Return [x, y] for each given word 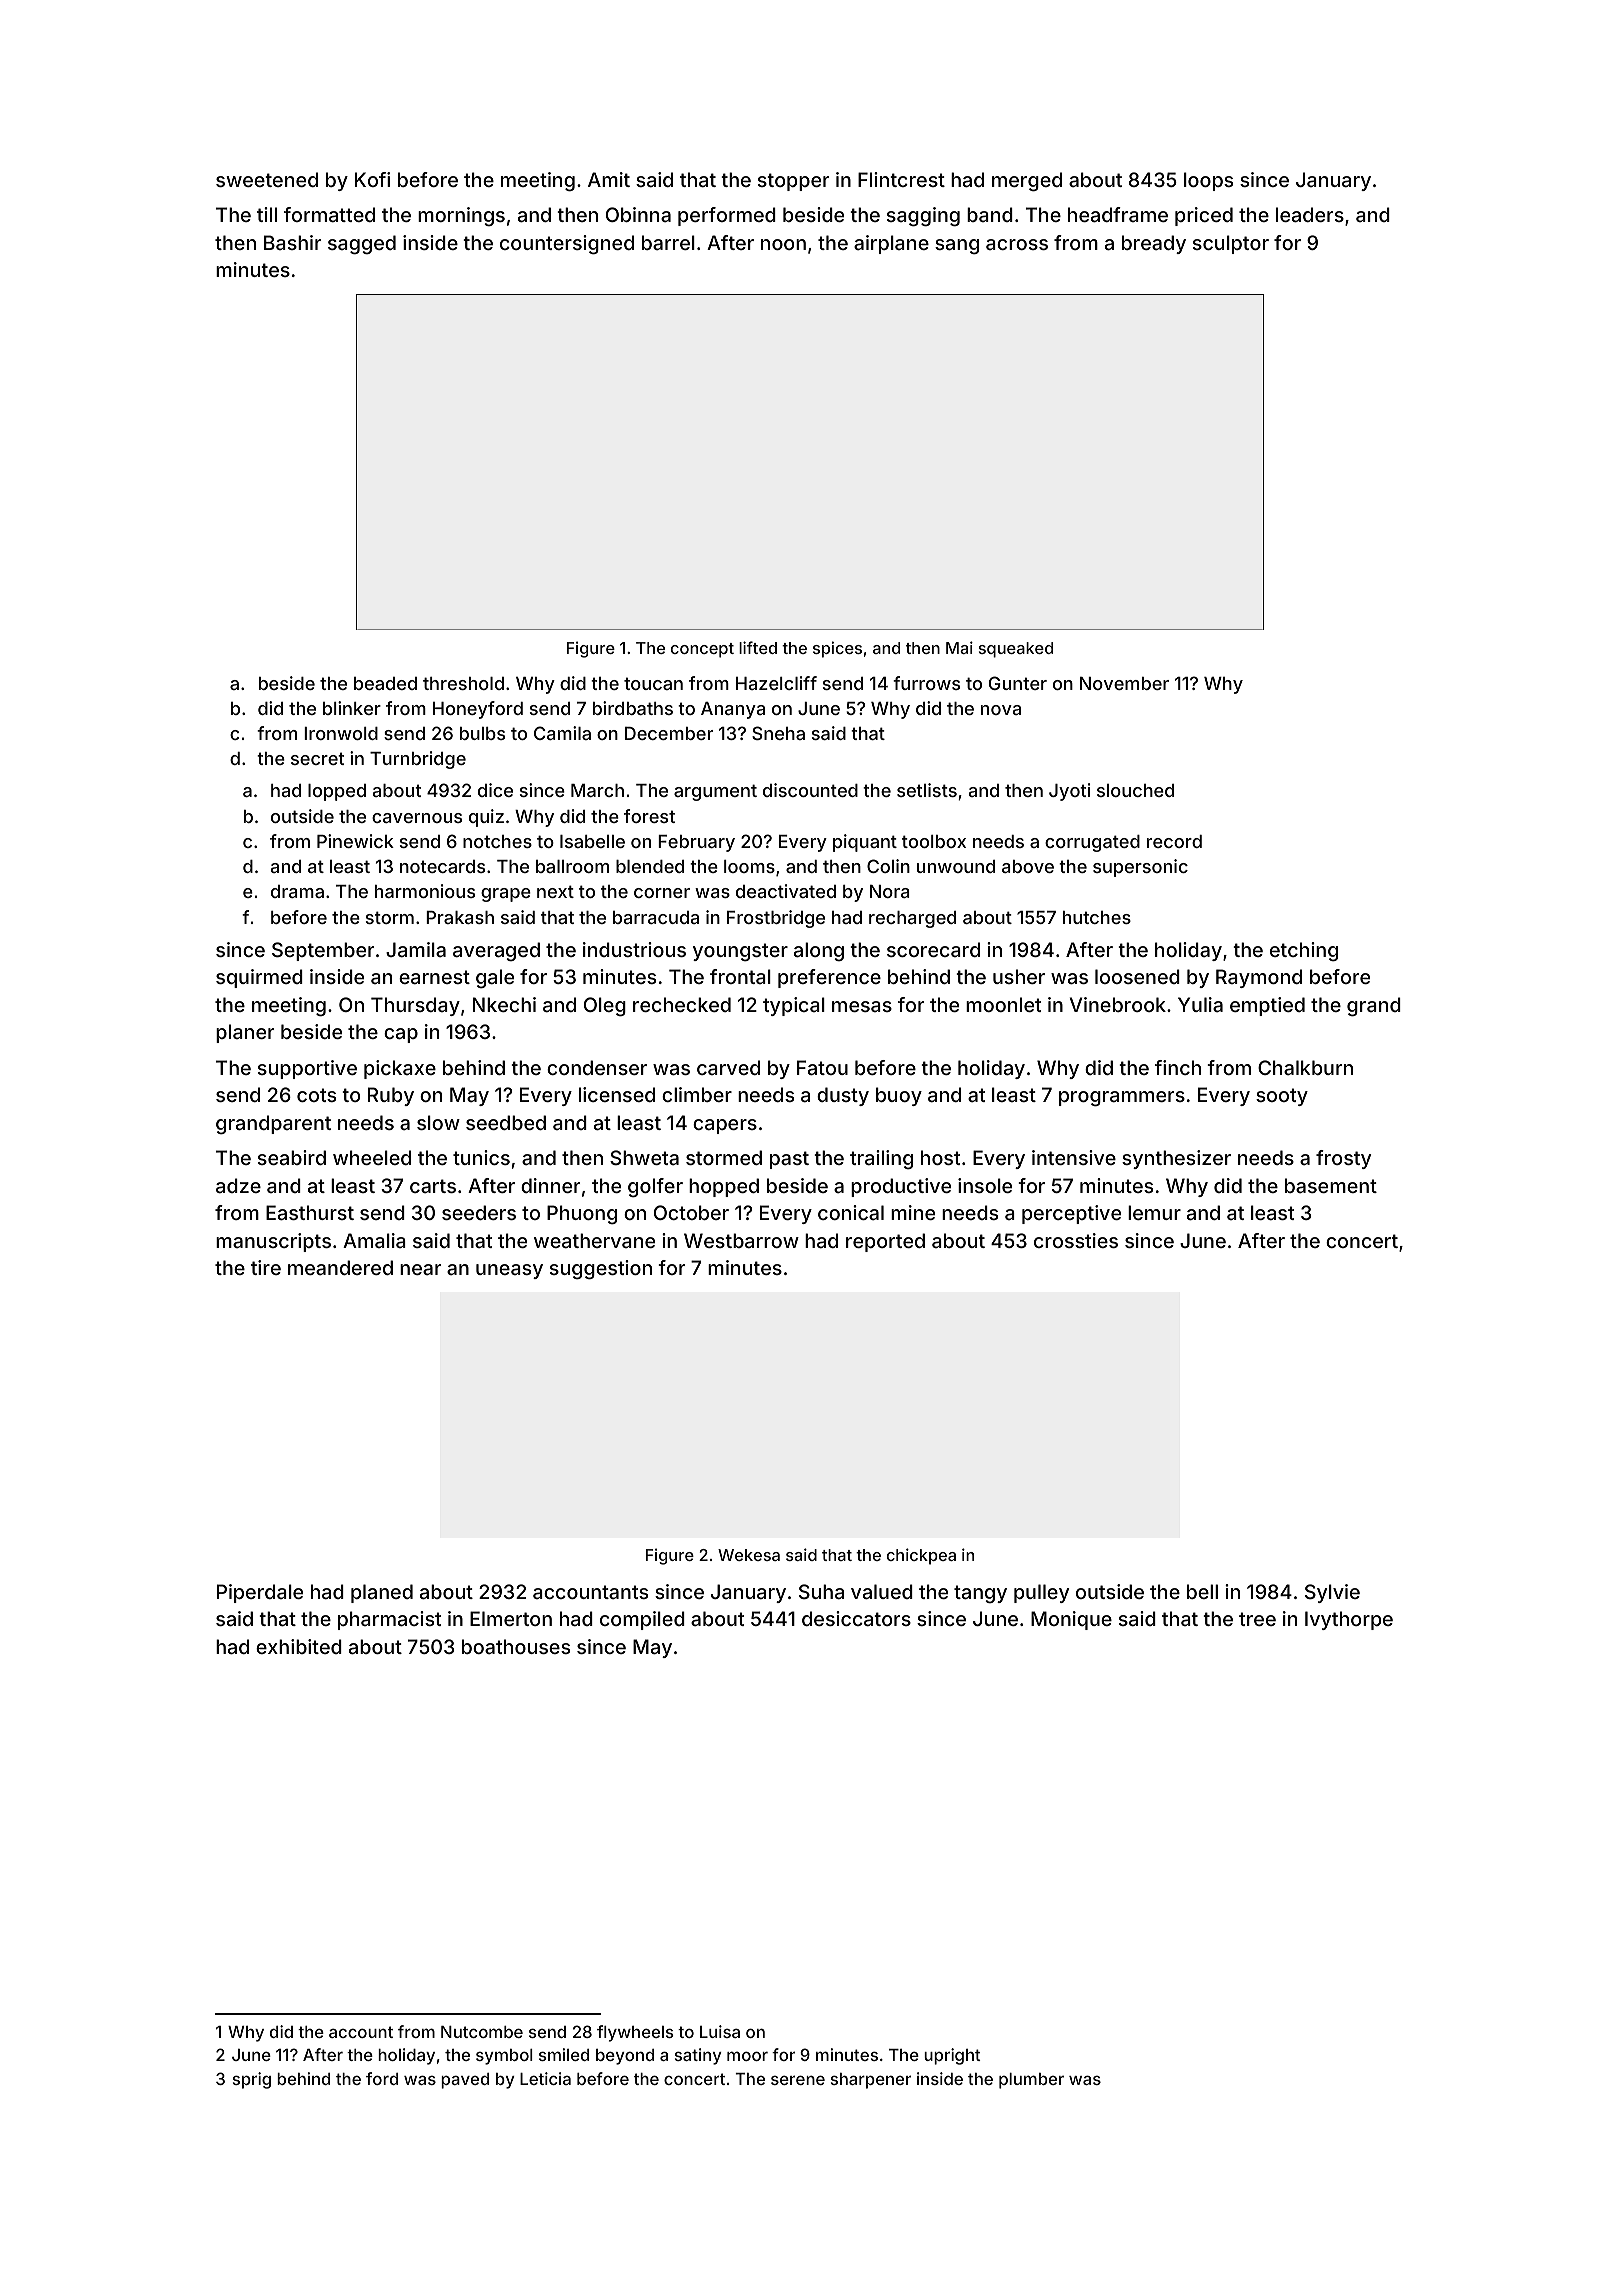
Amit [609, 179]
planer [245, 1033]
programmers [1122, 1098]
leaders [1310, 214]
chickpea [921, 1556]
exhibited [299, 1646]
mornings [461, 216]
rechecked [682, 1004]
